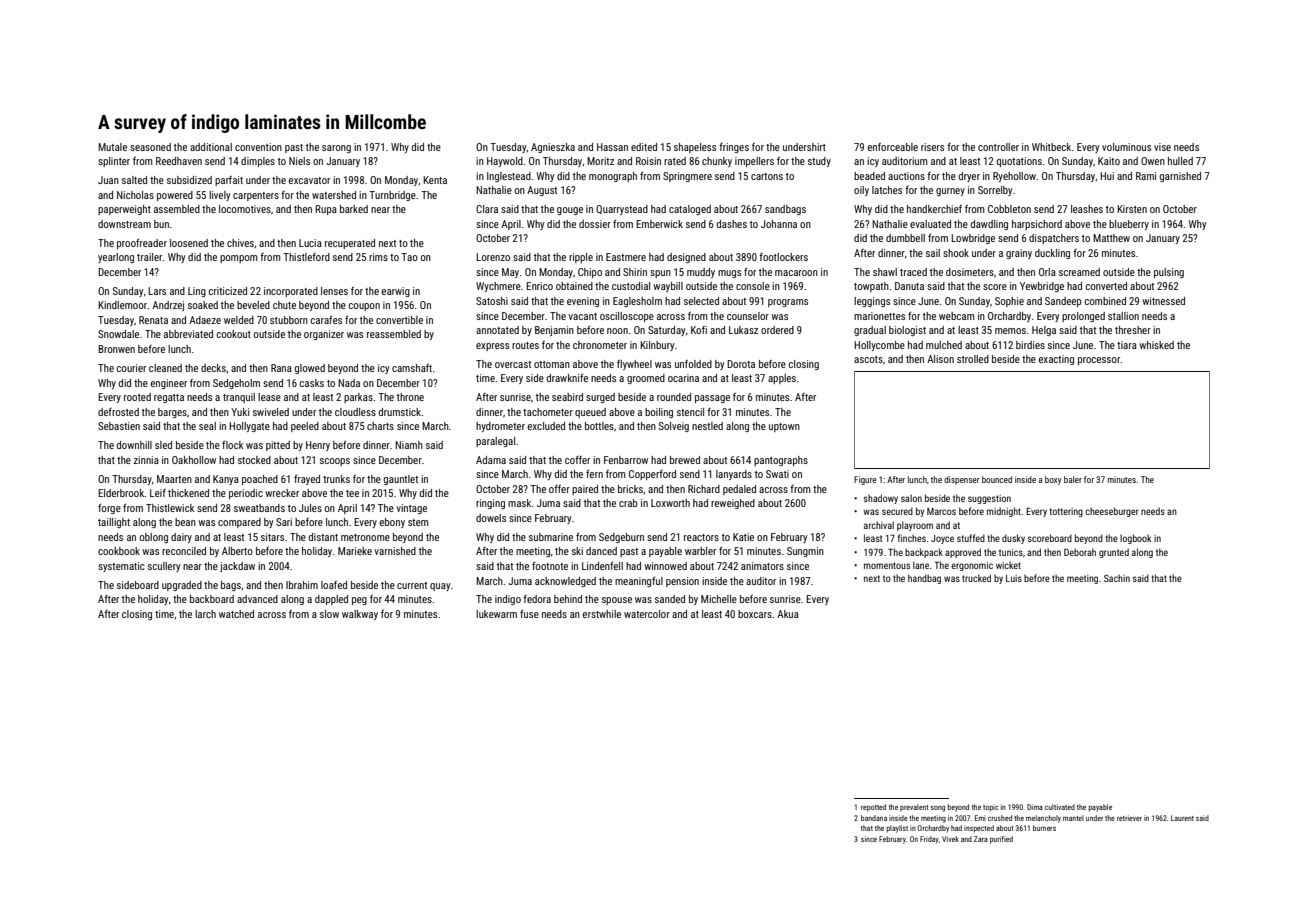 The image size is (1308, 924). I want to click on ottoman, so click(552, 364).
